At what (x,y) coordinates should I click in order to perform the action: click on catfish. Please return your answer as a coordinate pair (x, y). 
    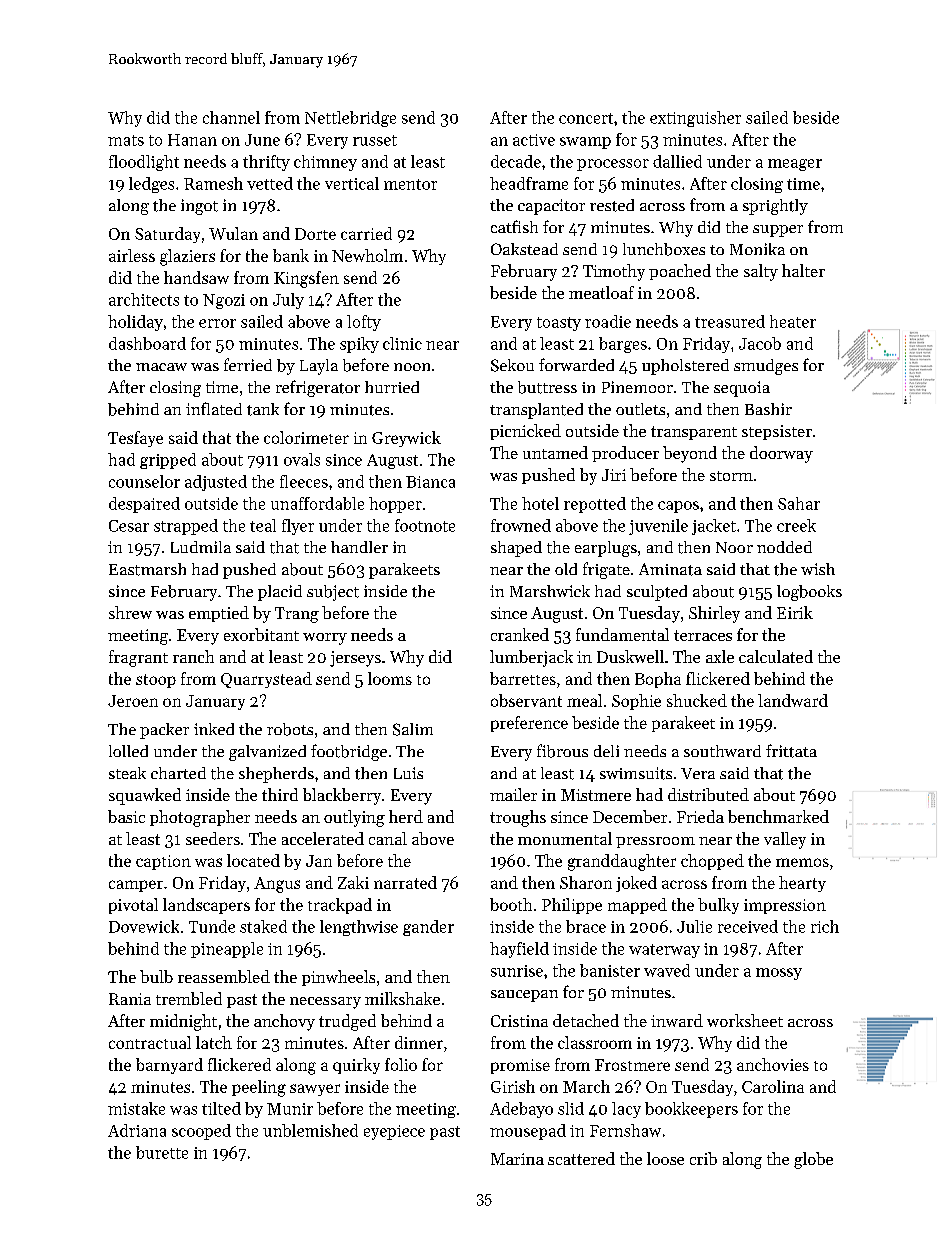
    Looking at the image, I should click on (514, 226).
